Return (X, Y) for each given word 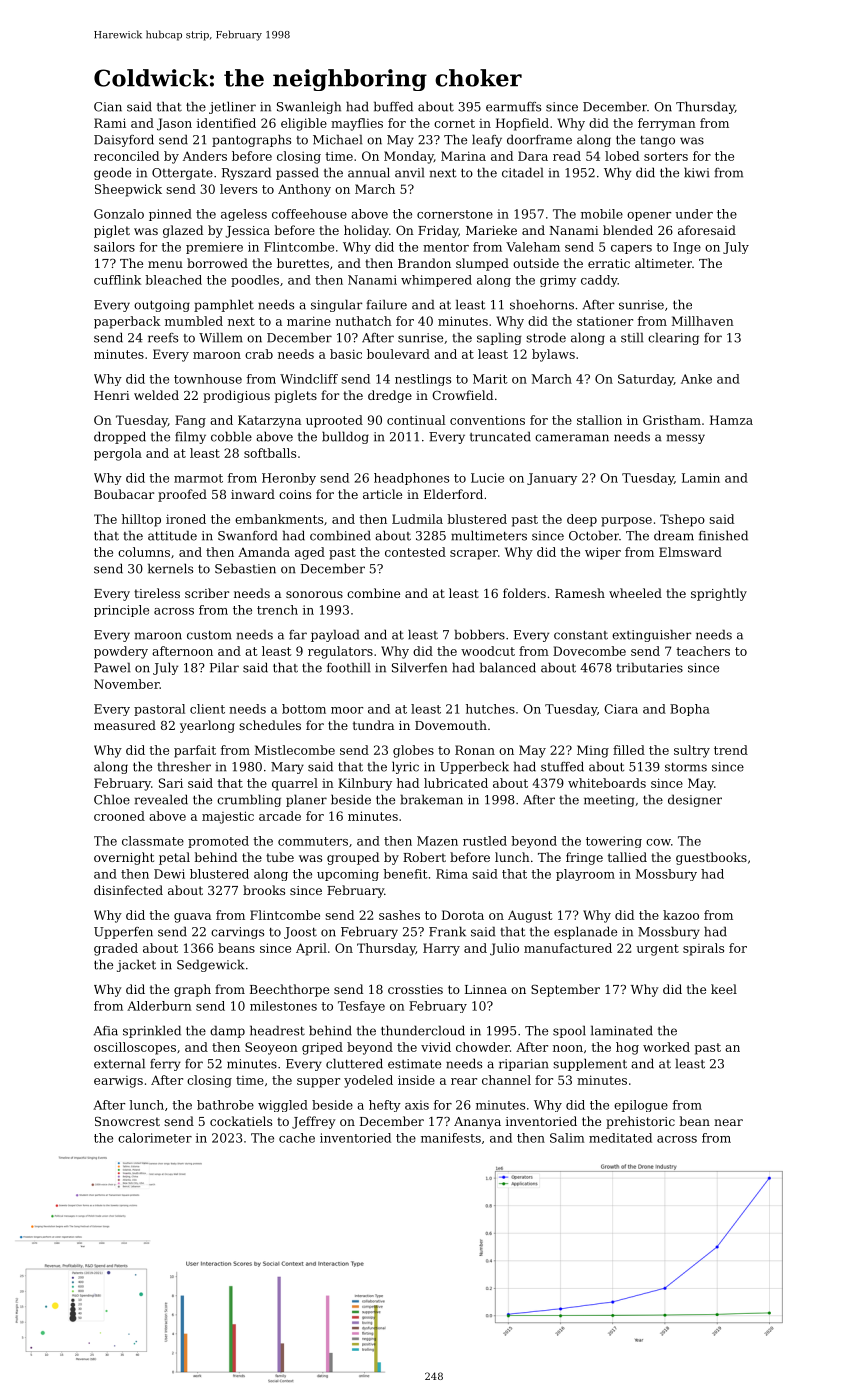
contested (415, 552)
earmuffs (513, 107)
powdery (121, 652)
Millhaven (703, 321)
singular (336, 305)
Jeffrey (313, 1122)
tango (657, 141)
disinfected (128, 890)
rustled (485, 841)
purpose (626, 522)
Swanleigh (309, 107)
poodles (255, 281)
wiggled (283, 1106)
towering (614, 842)
